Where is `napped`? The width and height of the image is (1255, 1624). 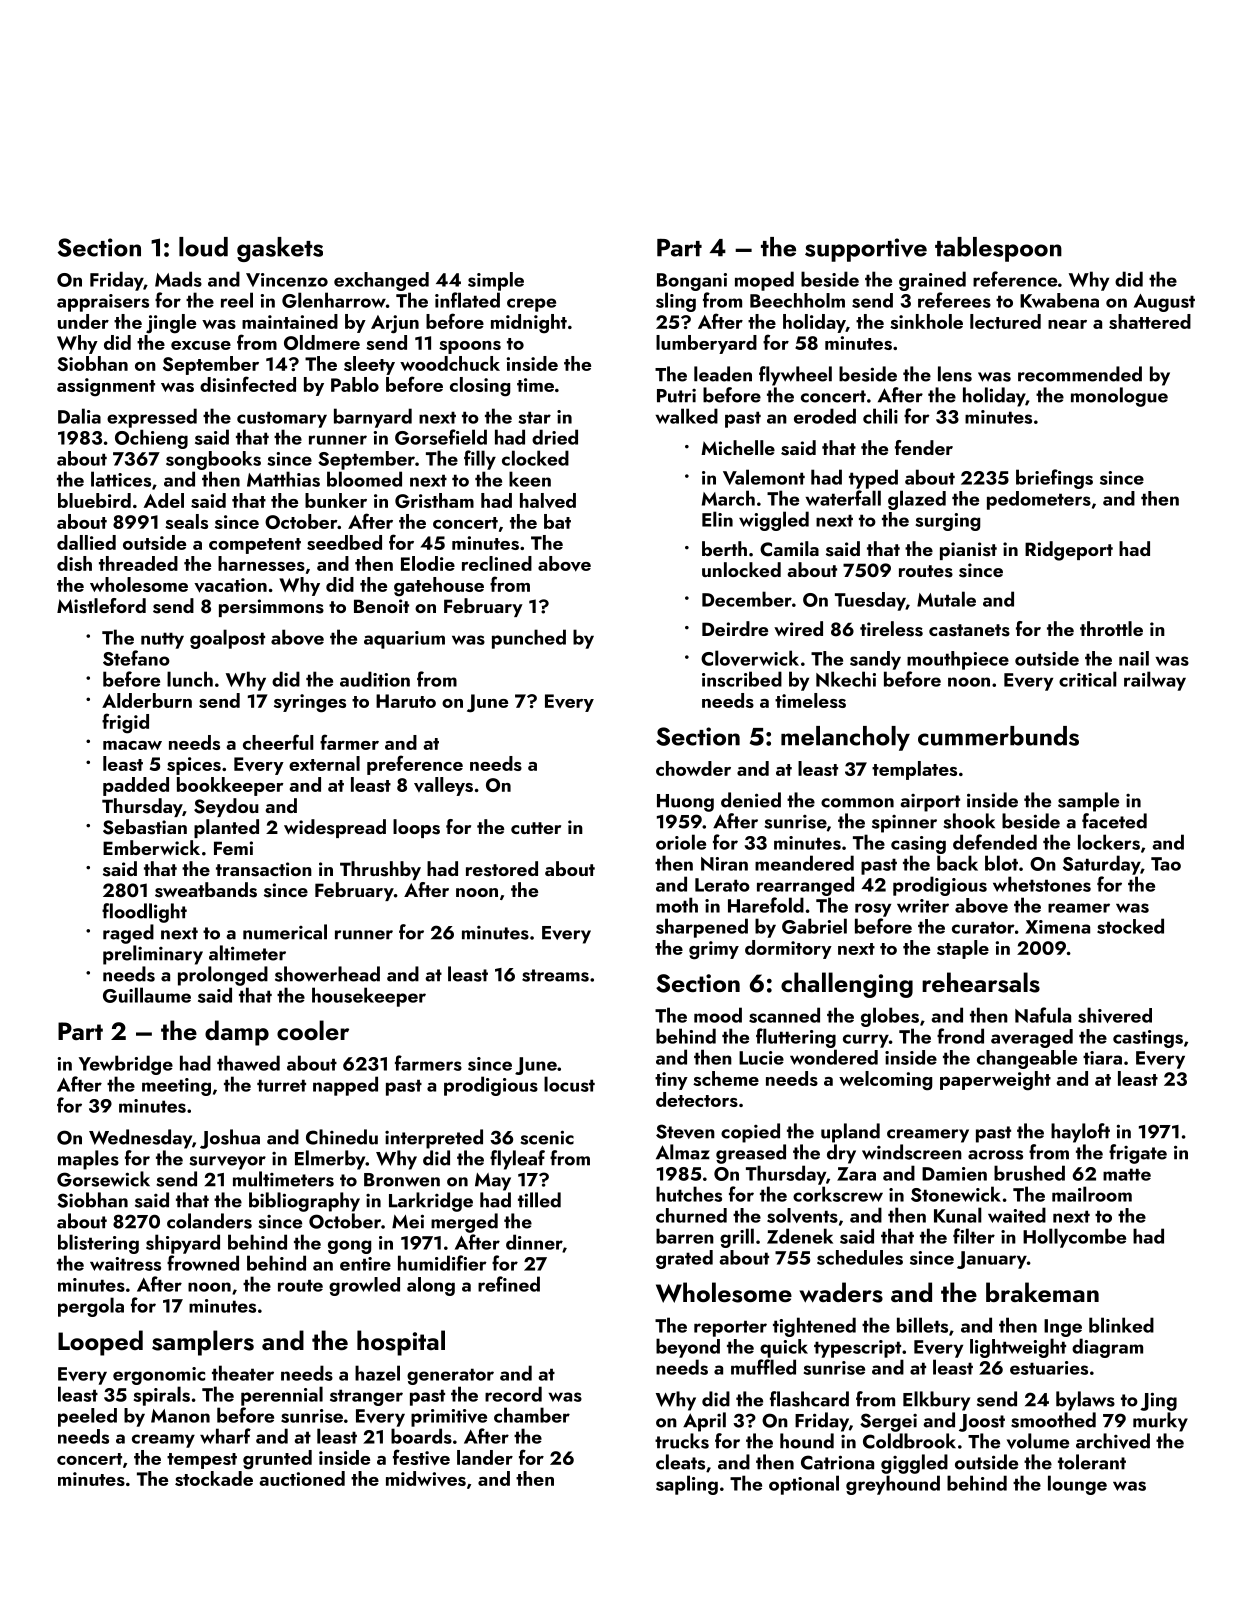
napped is located at coordinates (345, 1086).
